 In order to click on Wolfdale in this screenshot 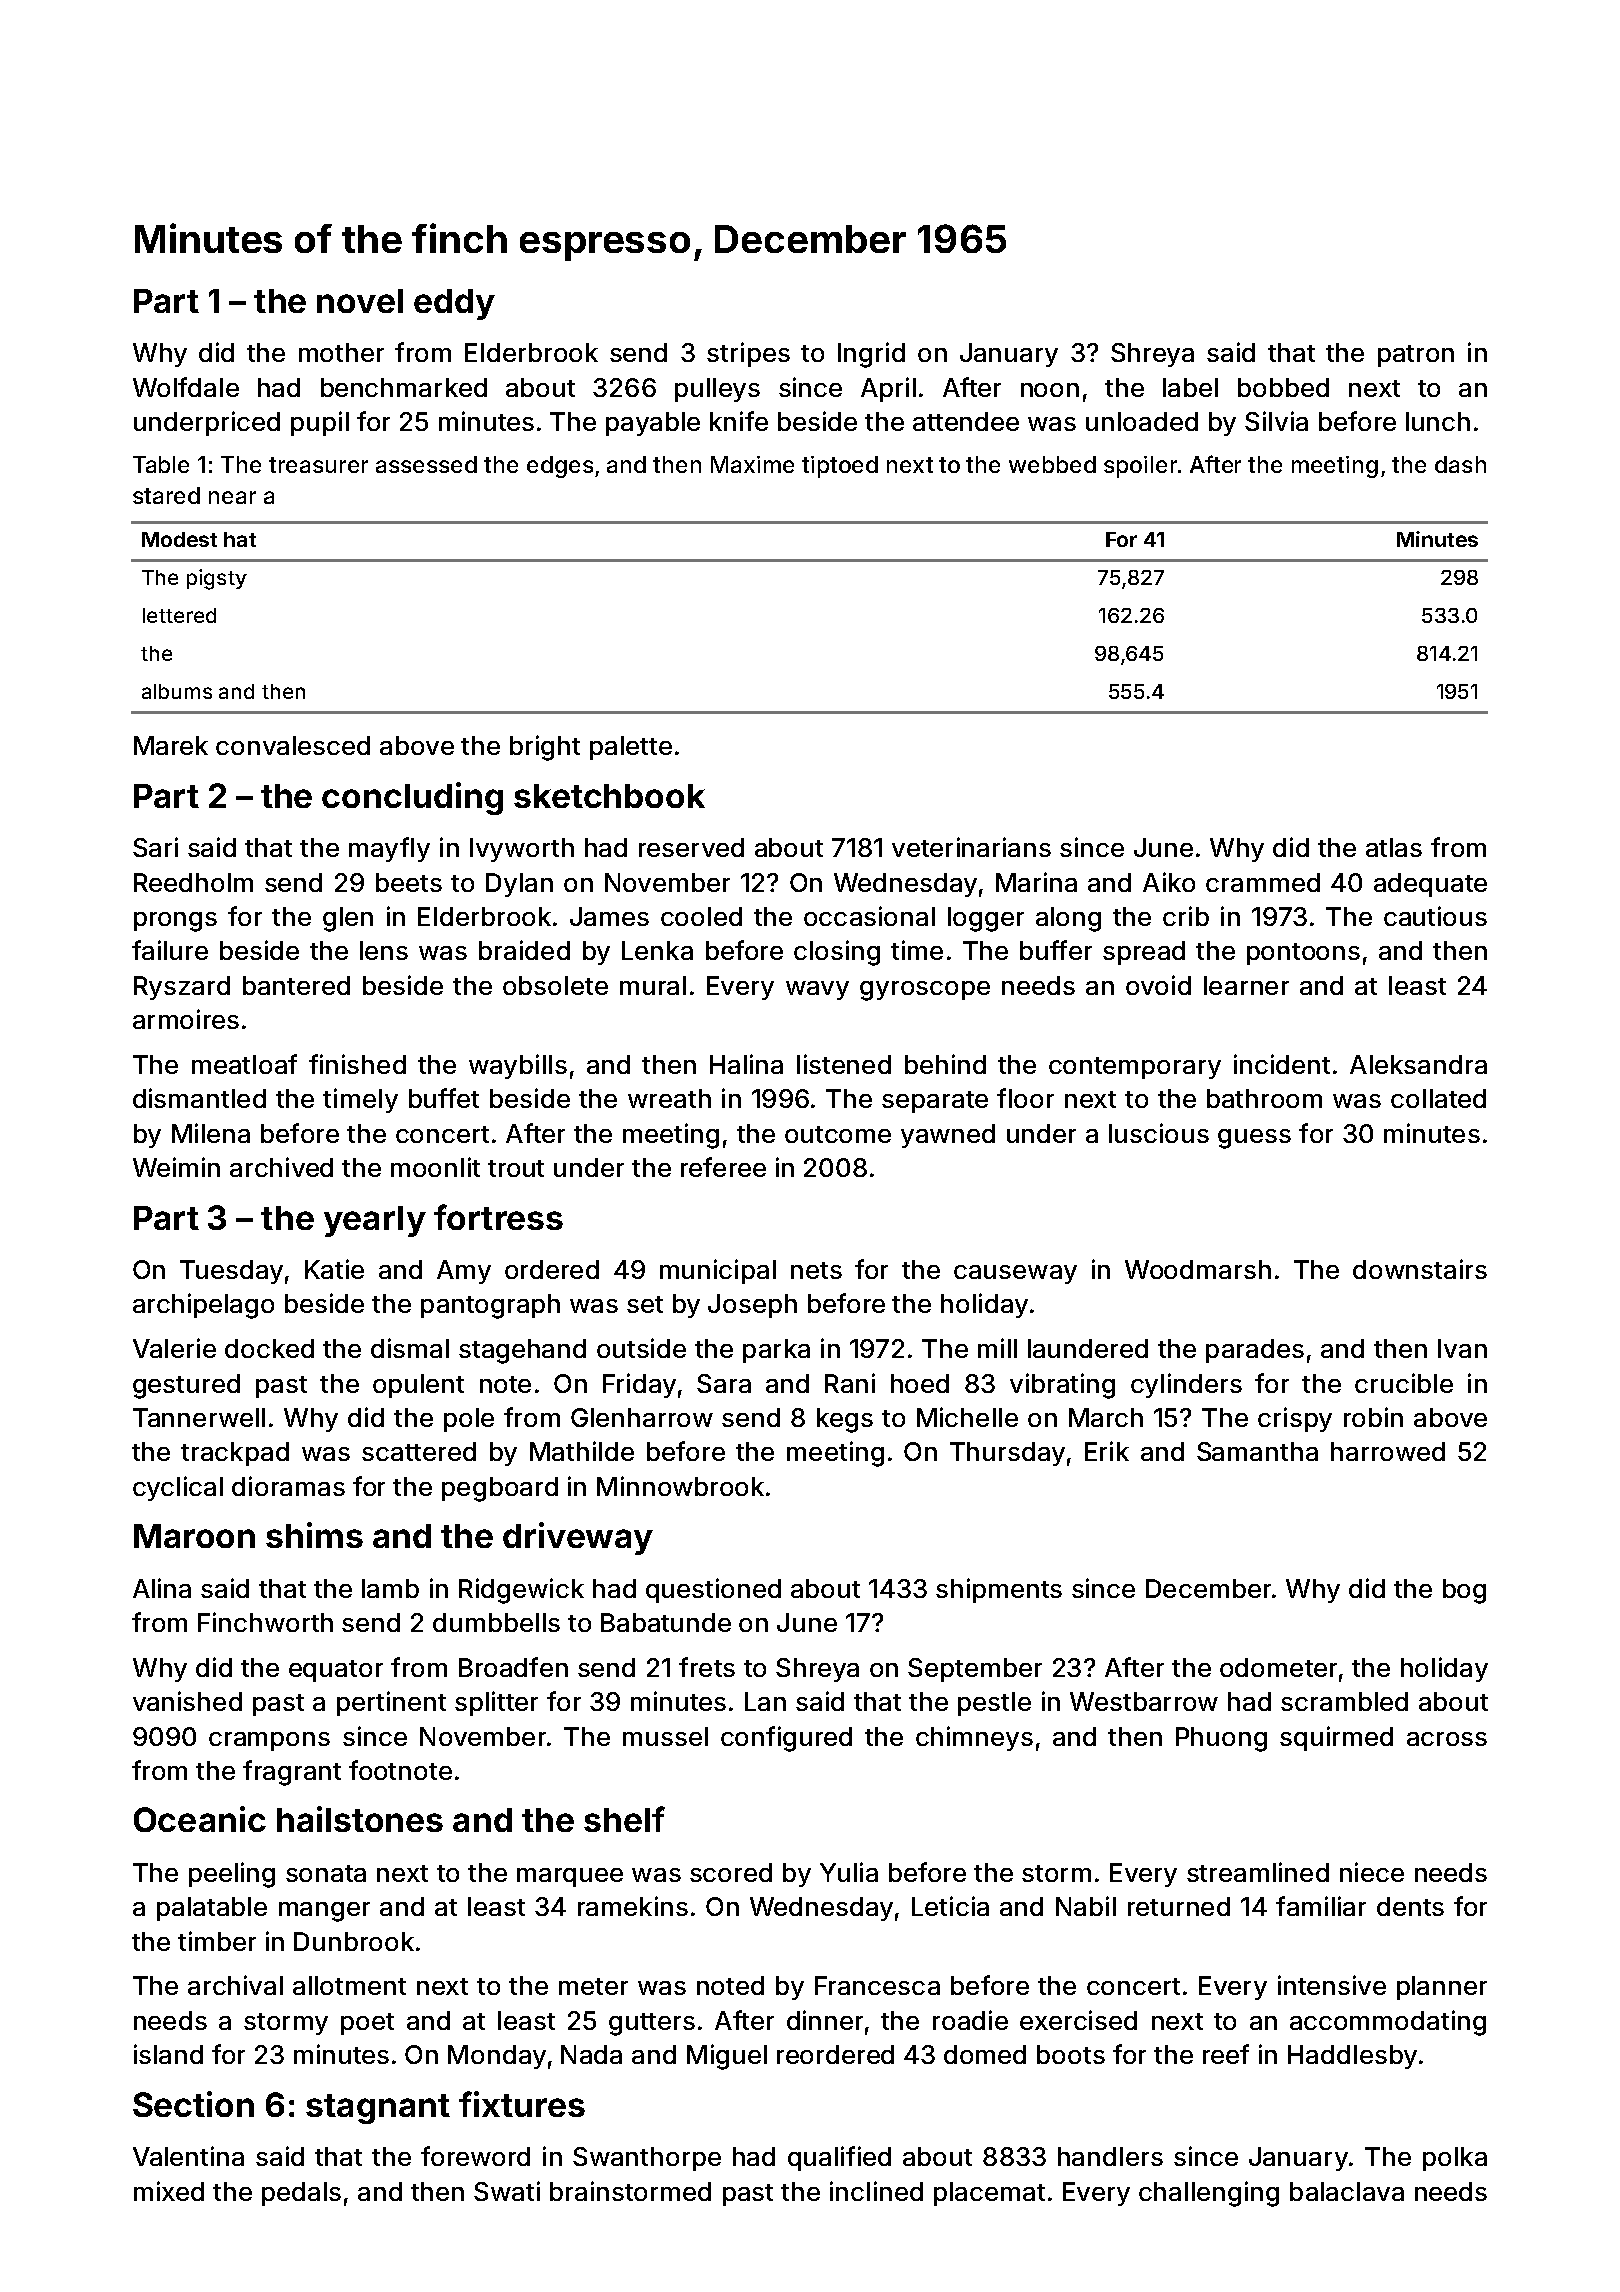, I will do `click(186, 387)`.
